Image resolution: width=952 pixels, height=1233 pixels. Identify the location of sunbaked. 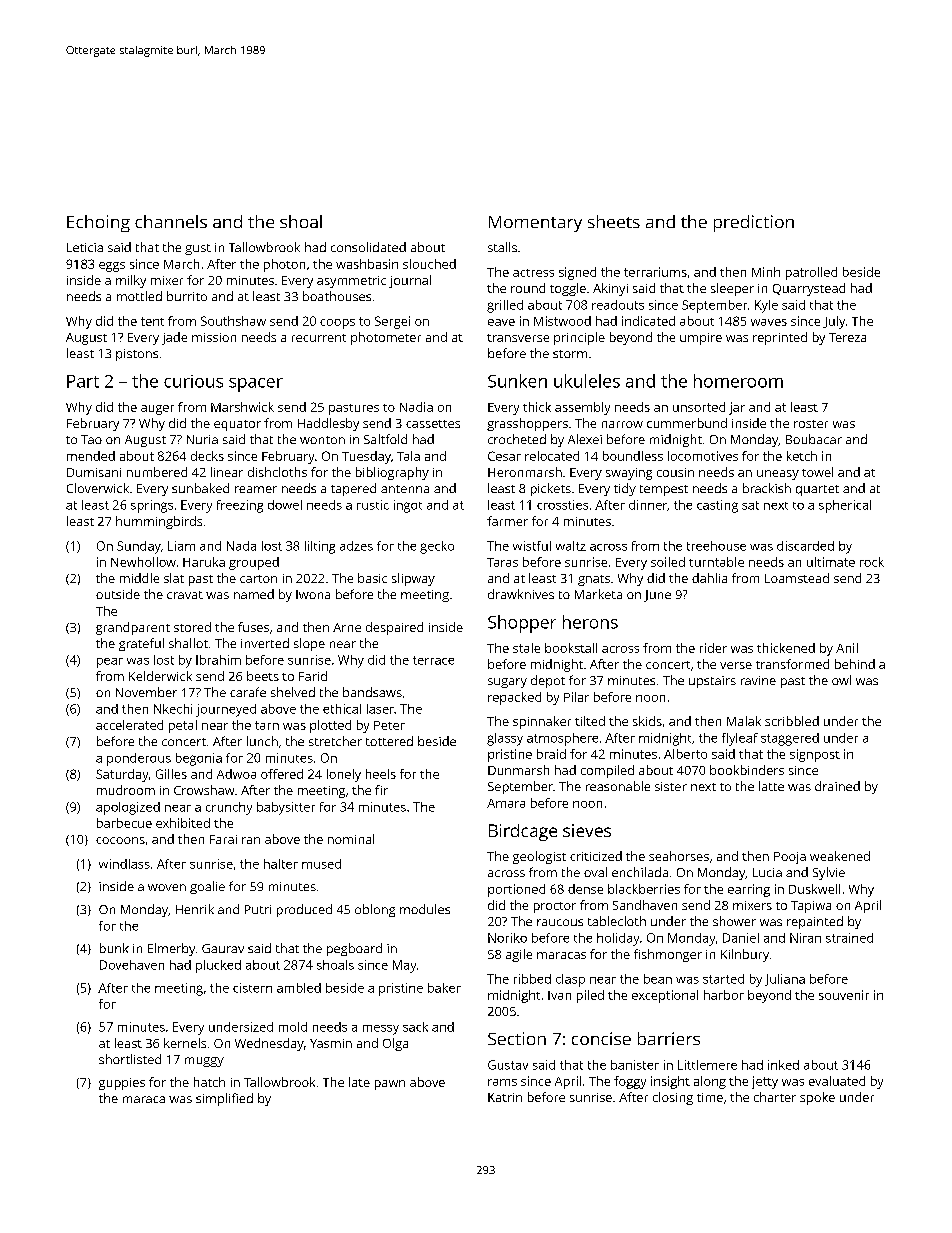
(200, 488).
